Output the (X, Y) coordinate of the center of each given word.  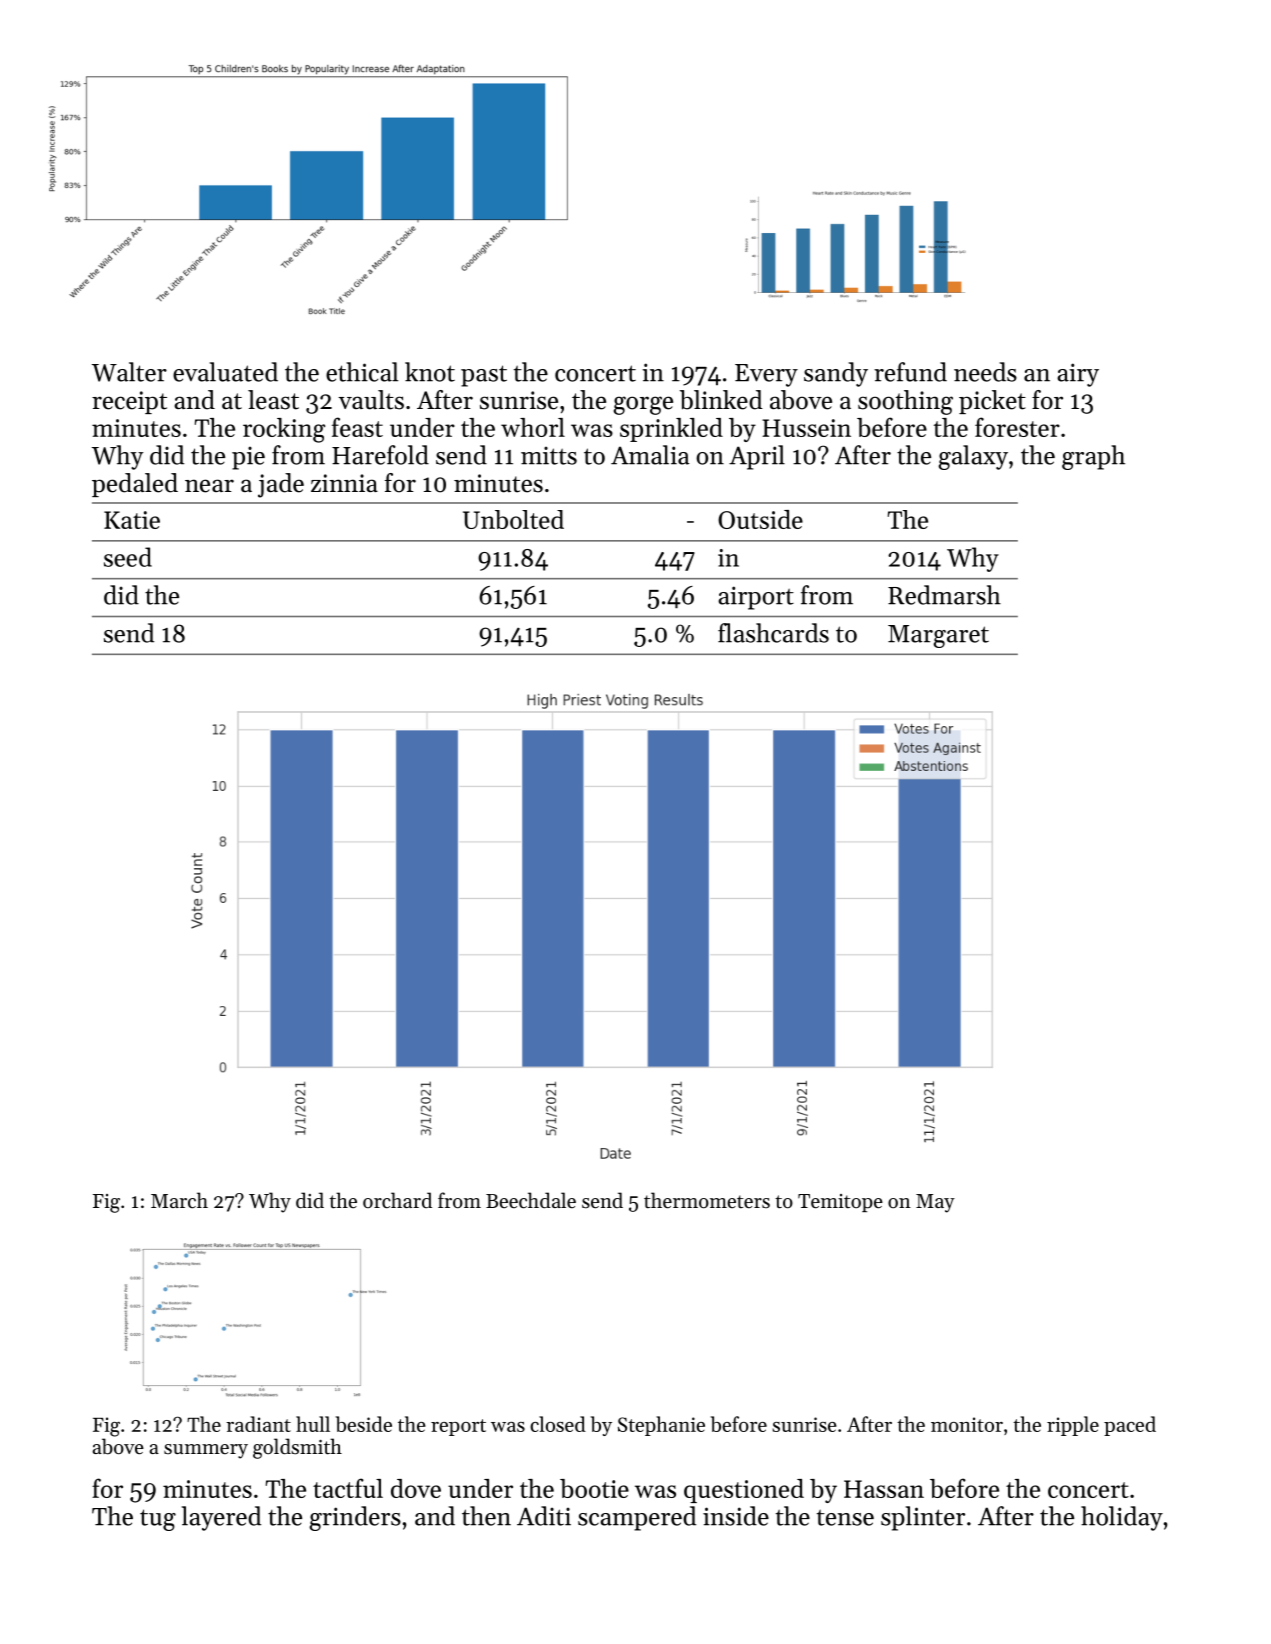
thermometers (707, 1200)
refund (910, 372)
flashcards (773, 633)
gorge (643, 405)
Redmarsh (944, 595)
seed (128, 557)
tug (158, 1520)
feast (357, 427)
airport (756, 598)
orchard (397, 1200)
